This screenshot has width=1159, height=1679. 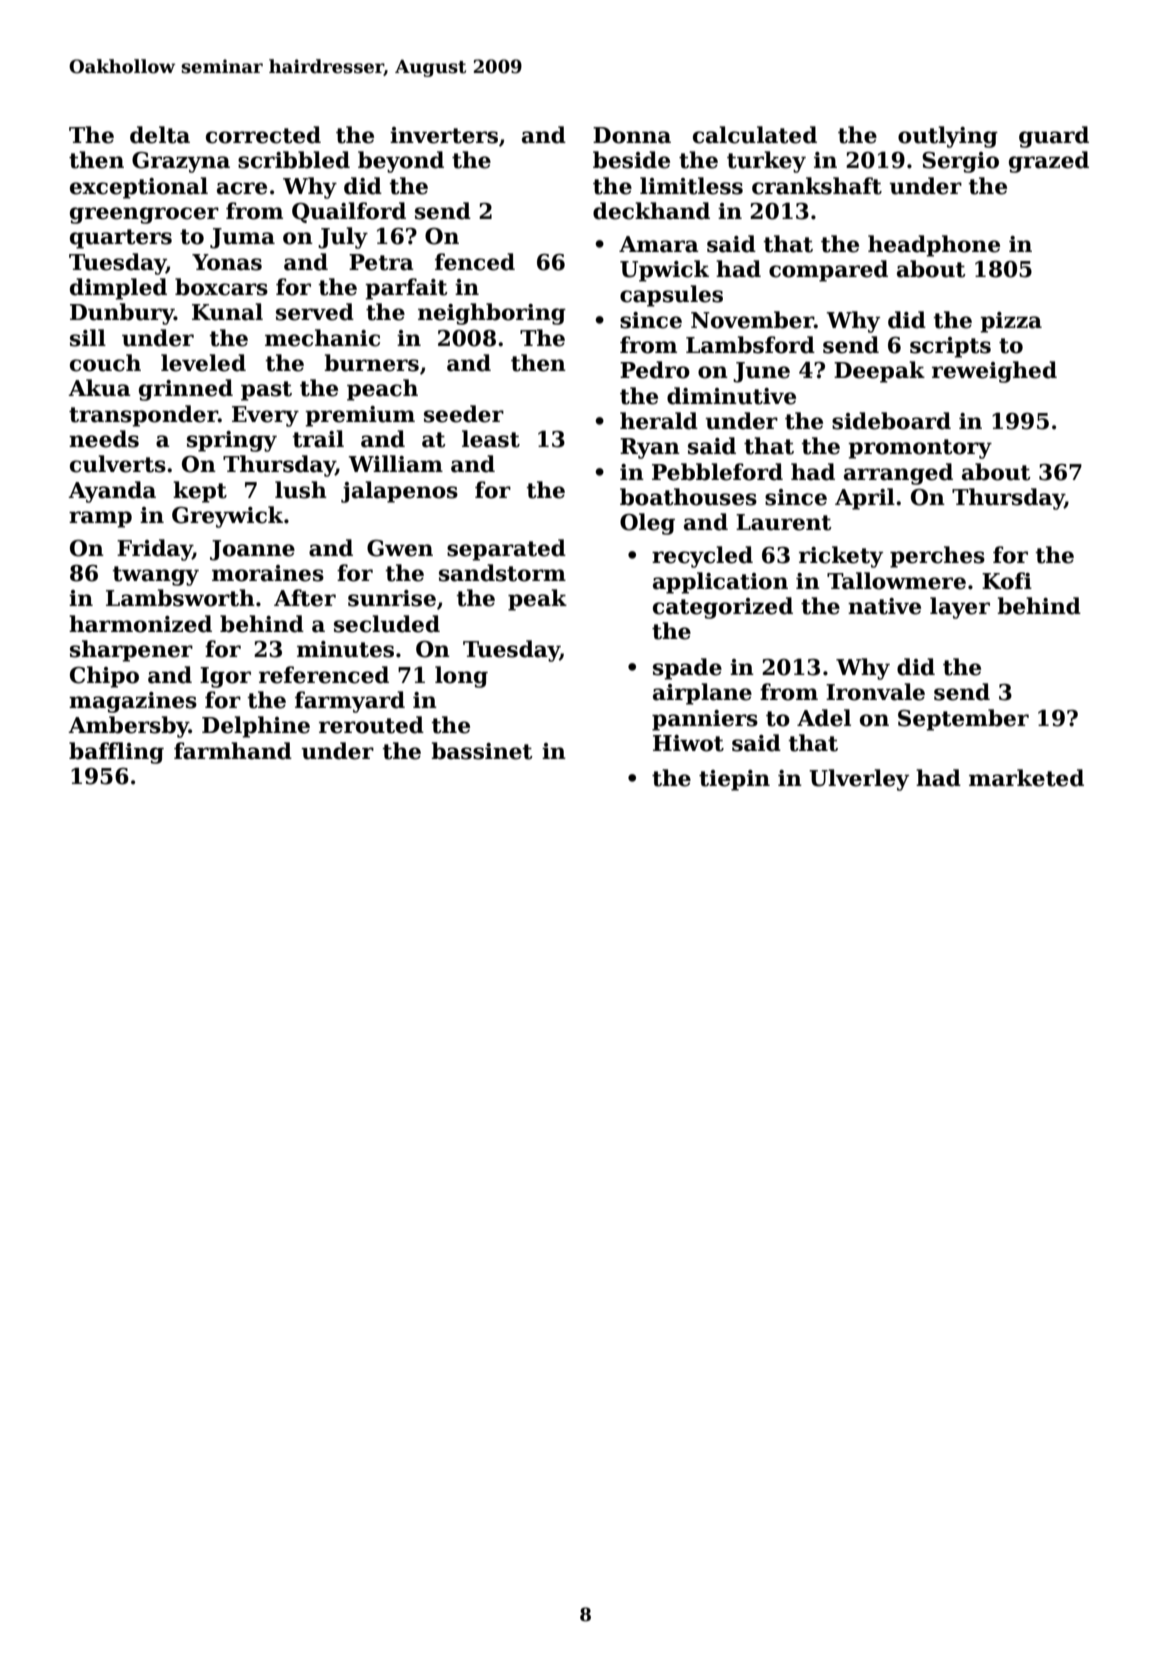 I want to click on capsules, so click(x=671, y=296).
